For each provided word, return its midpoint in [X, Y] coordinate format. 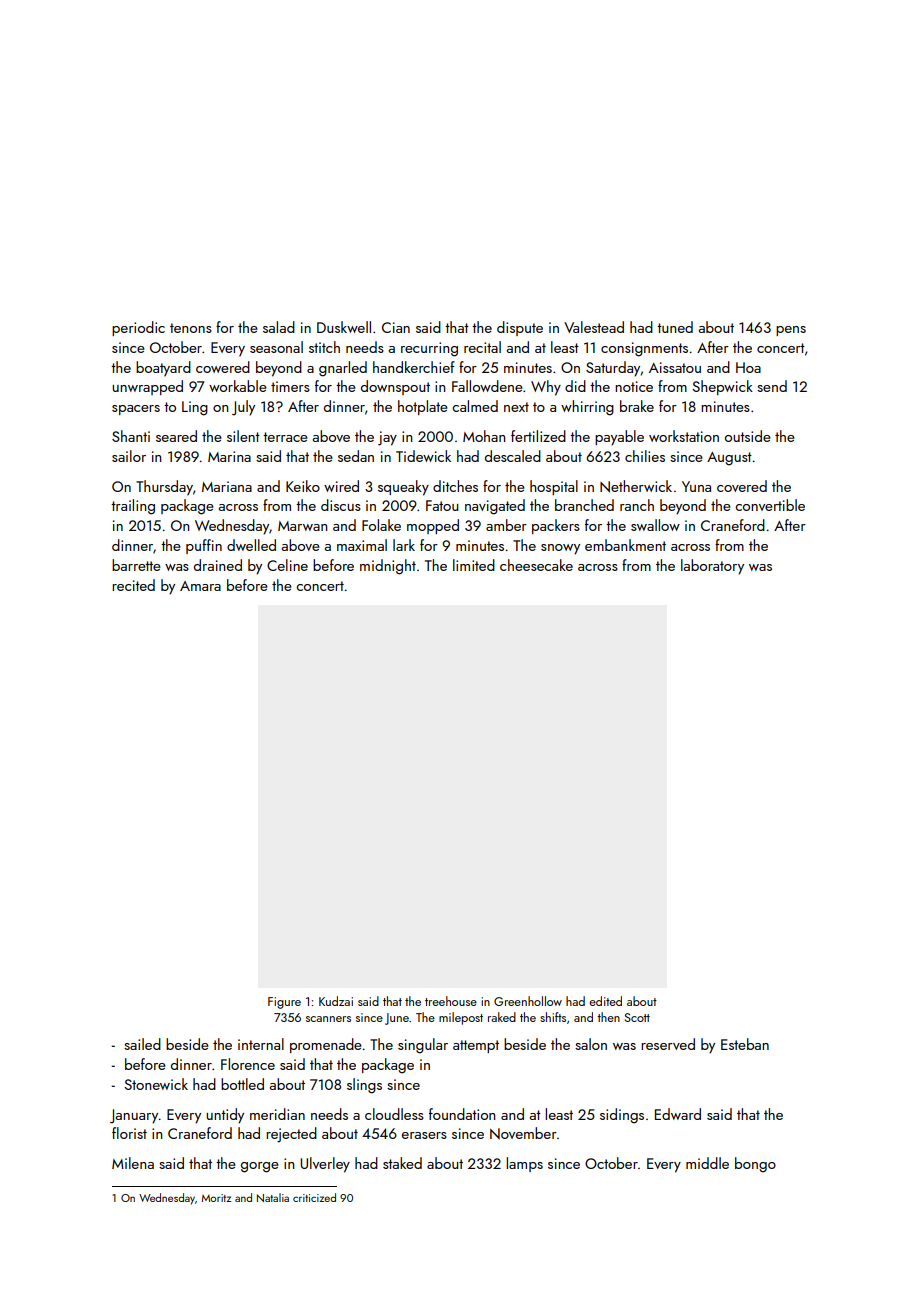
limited [474, 565]
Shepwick [722, 387]
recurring [429, 349]
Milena [133, 1163]
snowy [560, 549]
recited [133, 585]
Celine [287, 565]
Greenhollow [528, 1001]
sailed [142, 1044]
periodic [138, 328]
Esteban [745, 1044]
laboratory [712, 567]
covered [742, 486]
